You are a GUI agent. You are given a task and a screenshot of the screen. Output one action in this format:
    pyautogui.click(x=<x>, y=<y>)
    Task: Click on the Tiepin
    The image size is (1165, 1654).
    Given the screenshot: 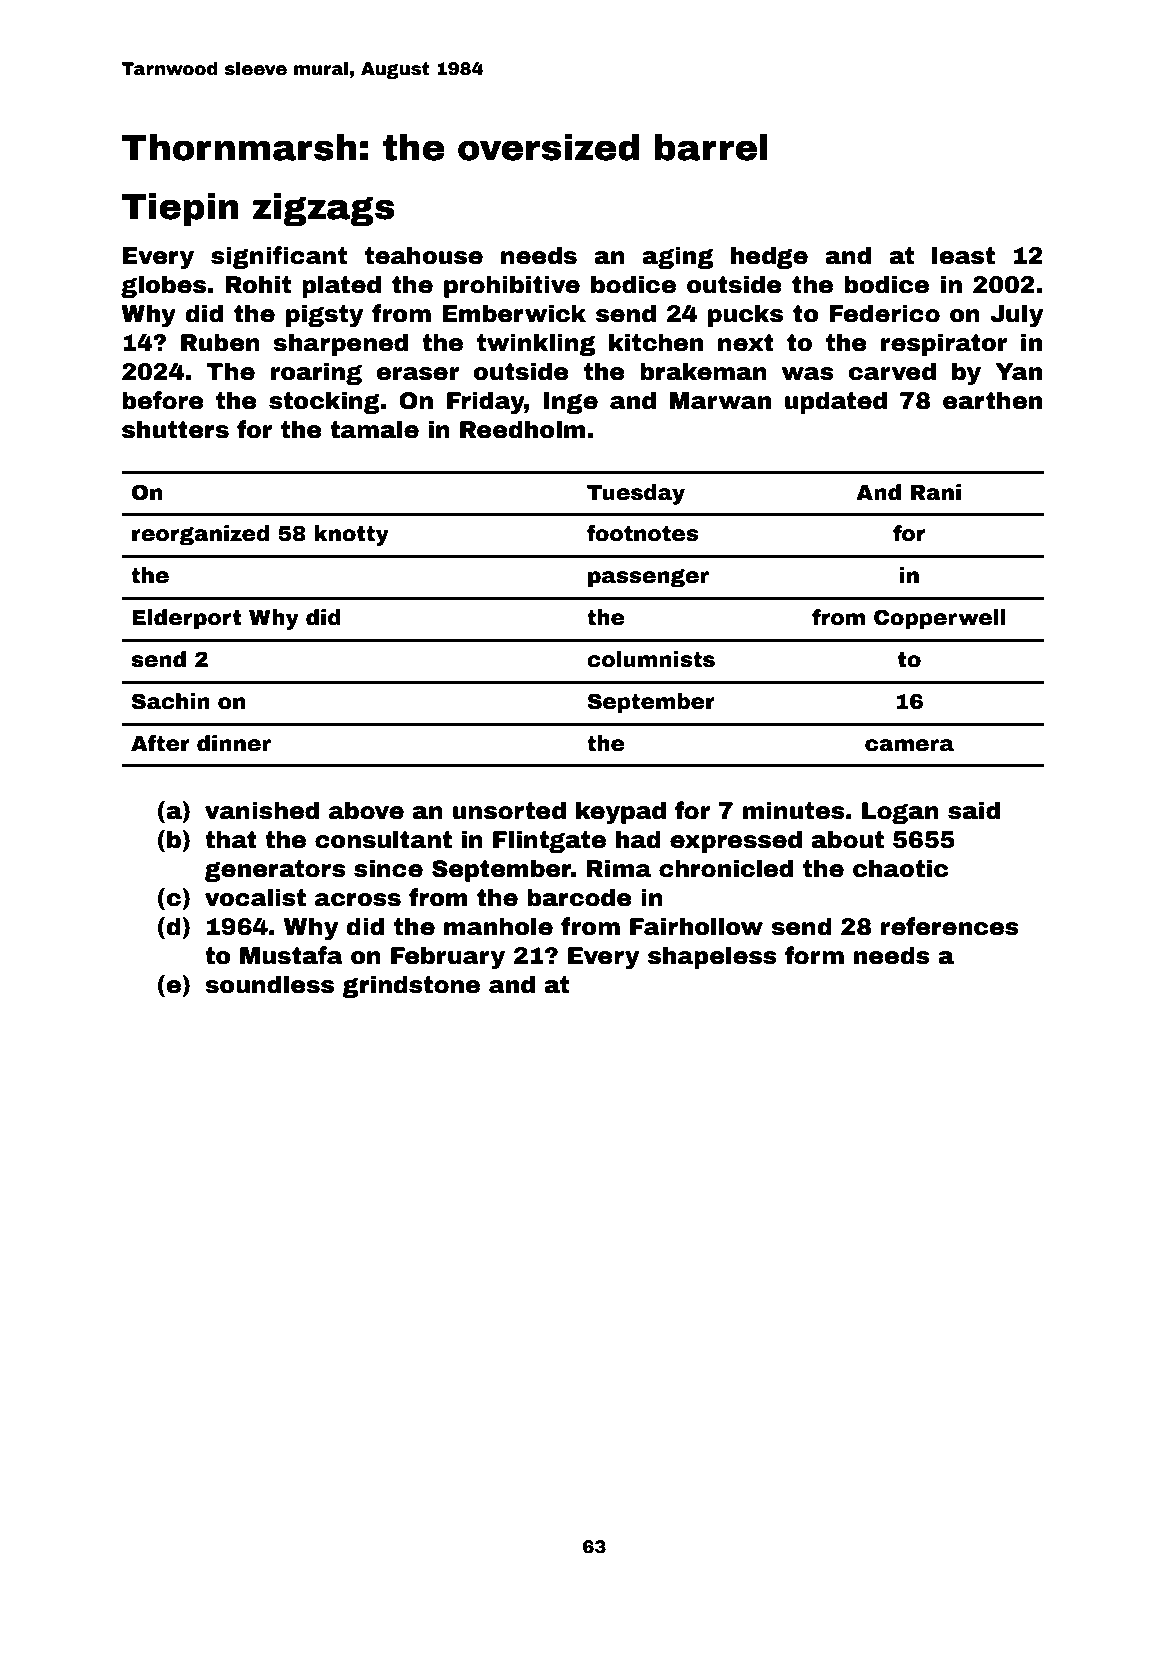 What is the action you would take?
    pyautogui.click(x=180, y=209)
